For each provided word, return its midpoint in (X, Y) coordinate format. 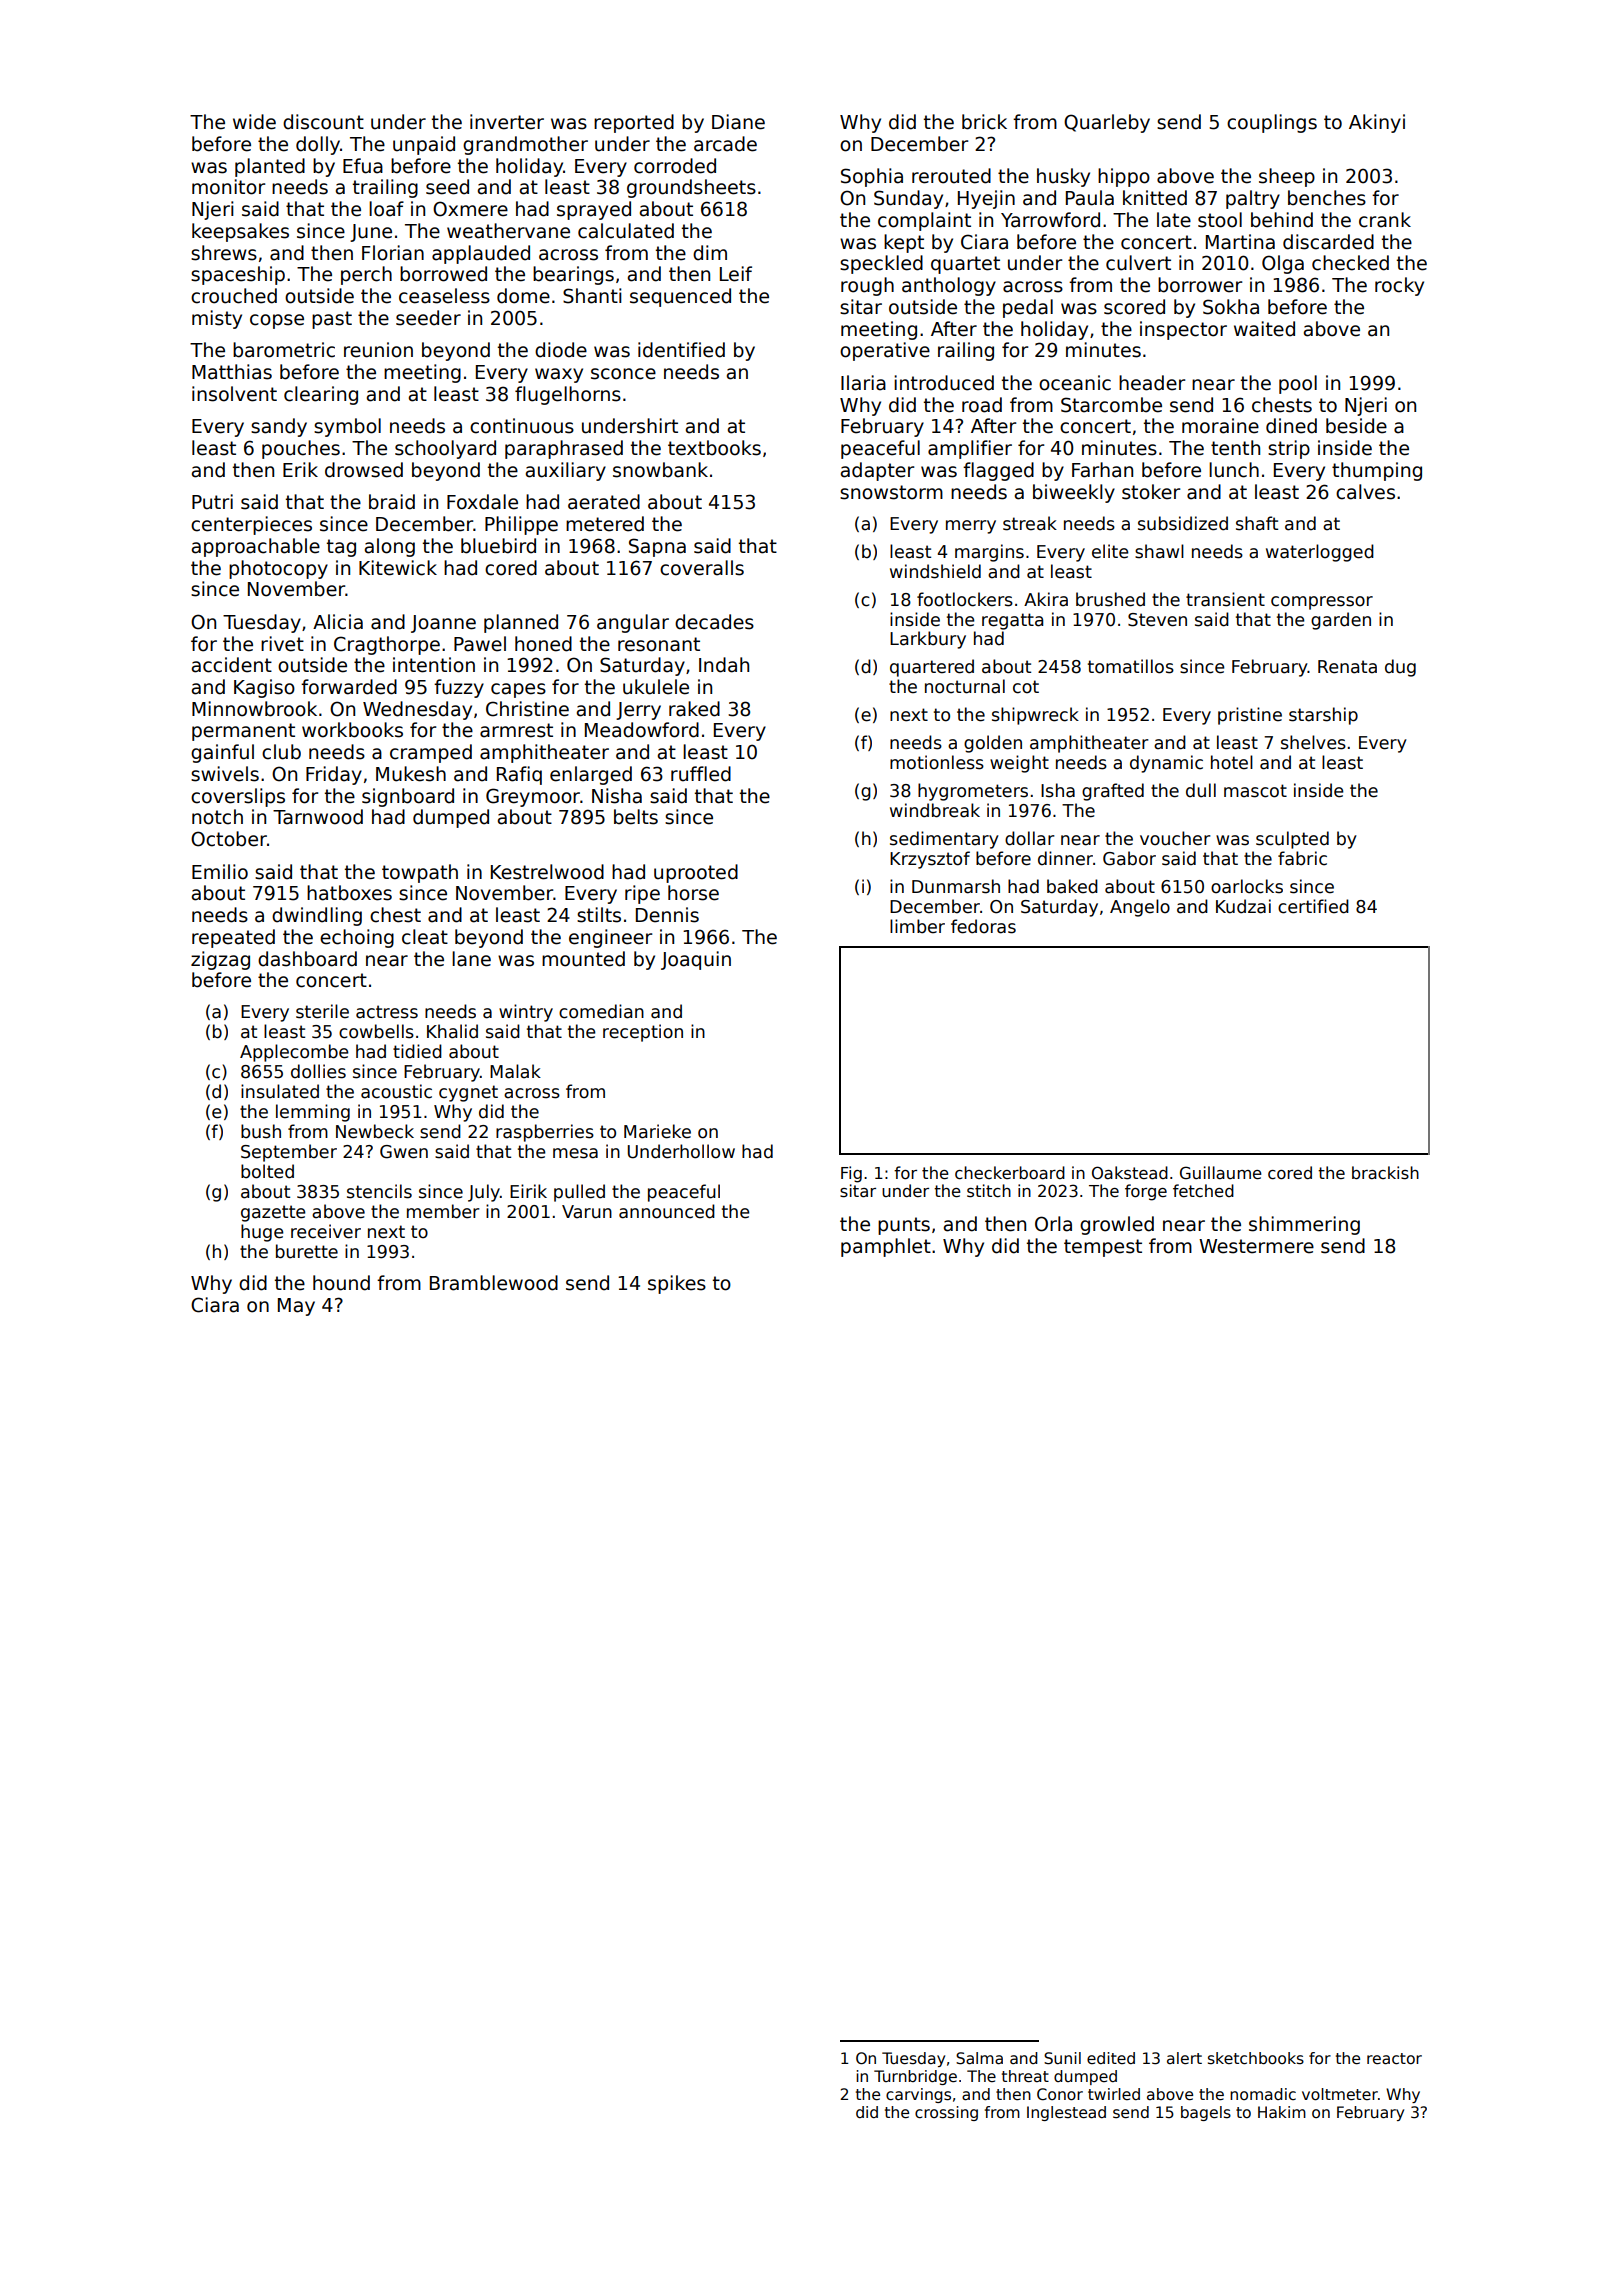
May (296, 1307)
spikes (677, 1284)
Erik (300, 469)
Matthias (232, 372)
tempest (1103, 1248)
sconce (623, 374)
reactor (1394, 2059)
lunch (1234, 470)
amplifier (970, 449)
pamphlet (886, 1247)
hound (341, 1283)
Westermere (1256, 1246)
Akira (1046, 599)
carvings (918, 2095)
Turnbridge (915, 2077)
